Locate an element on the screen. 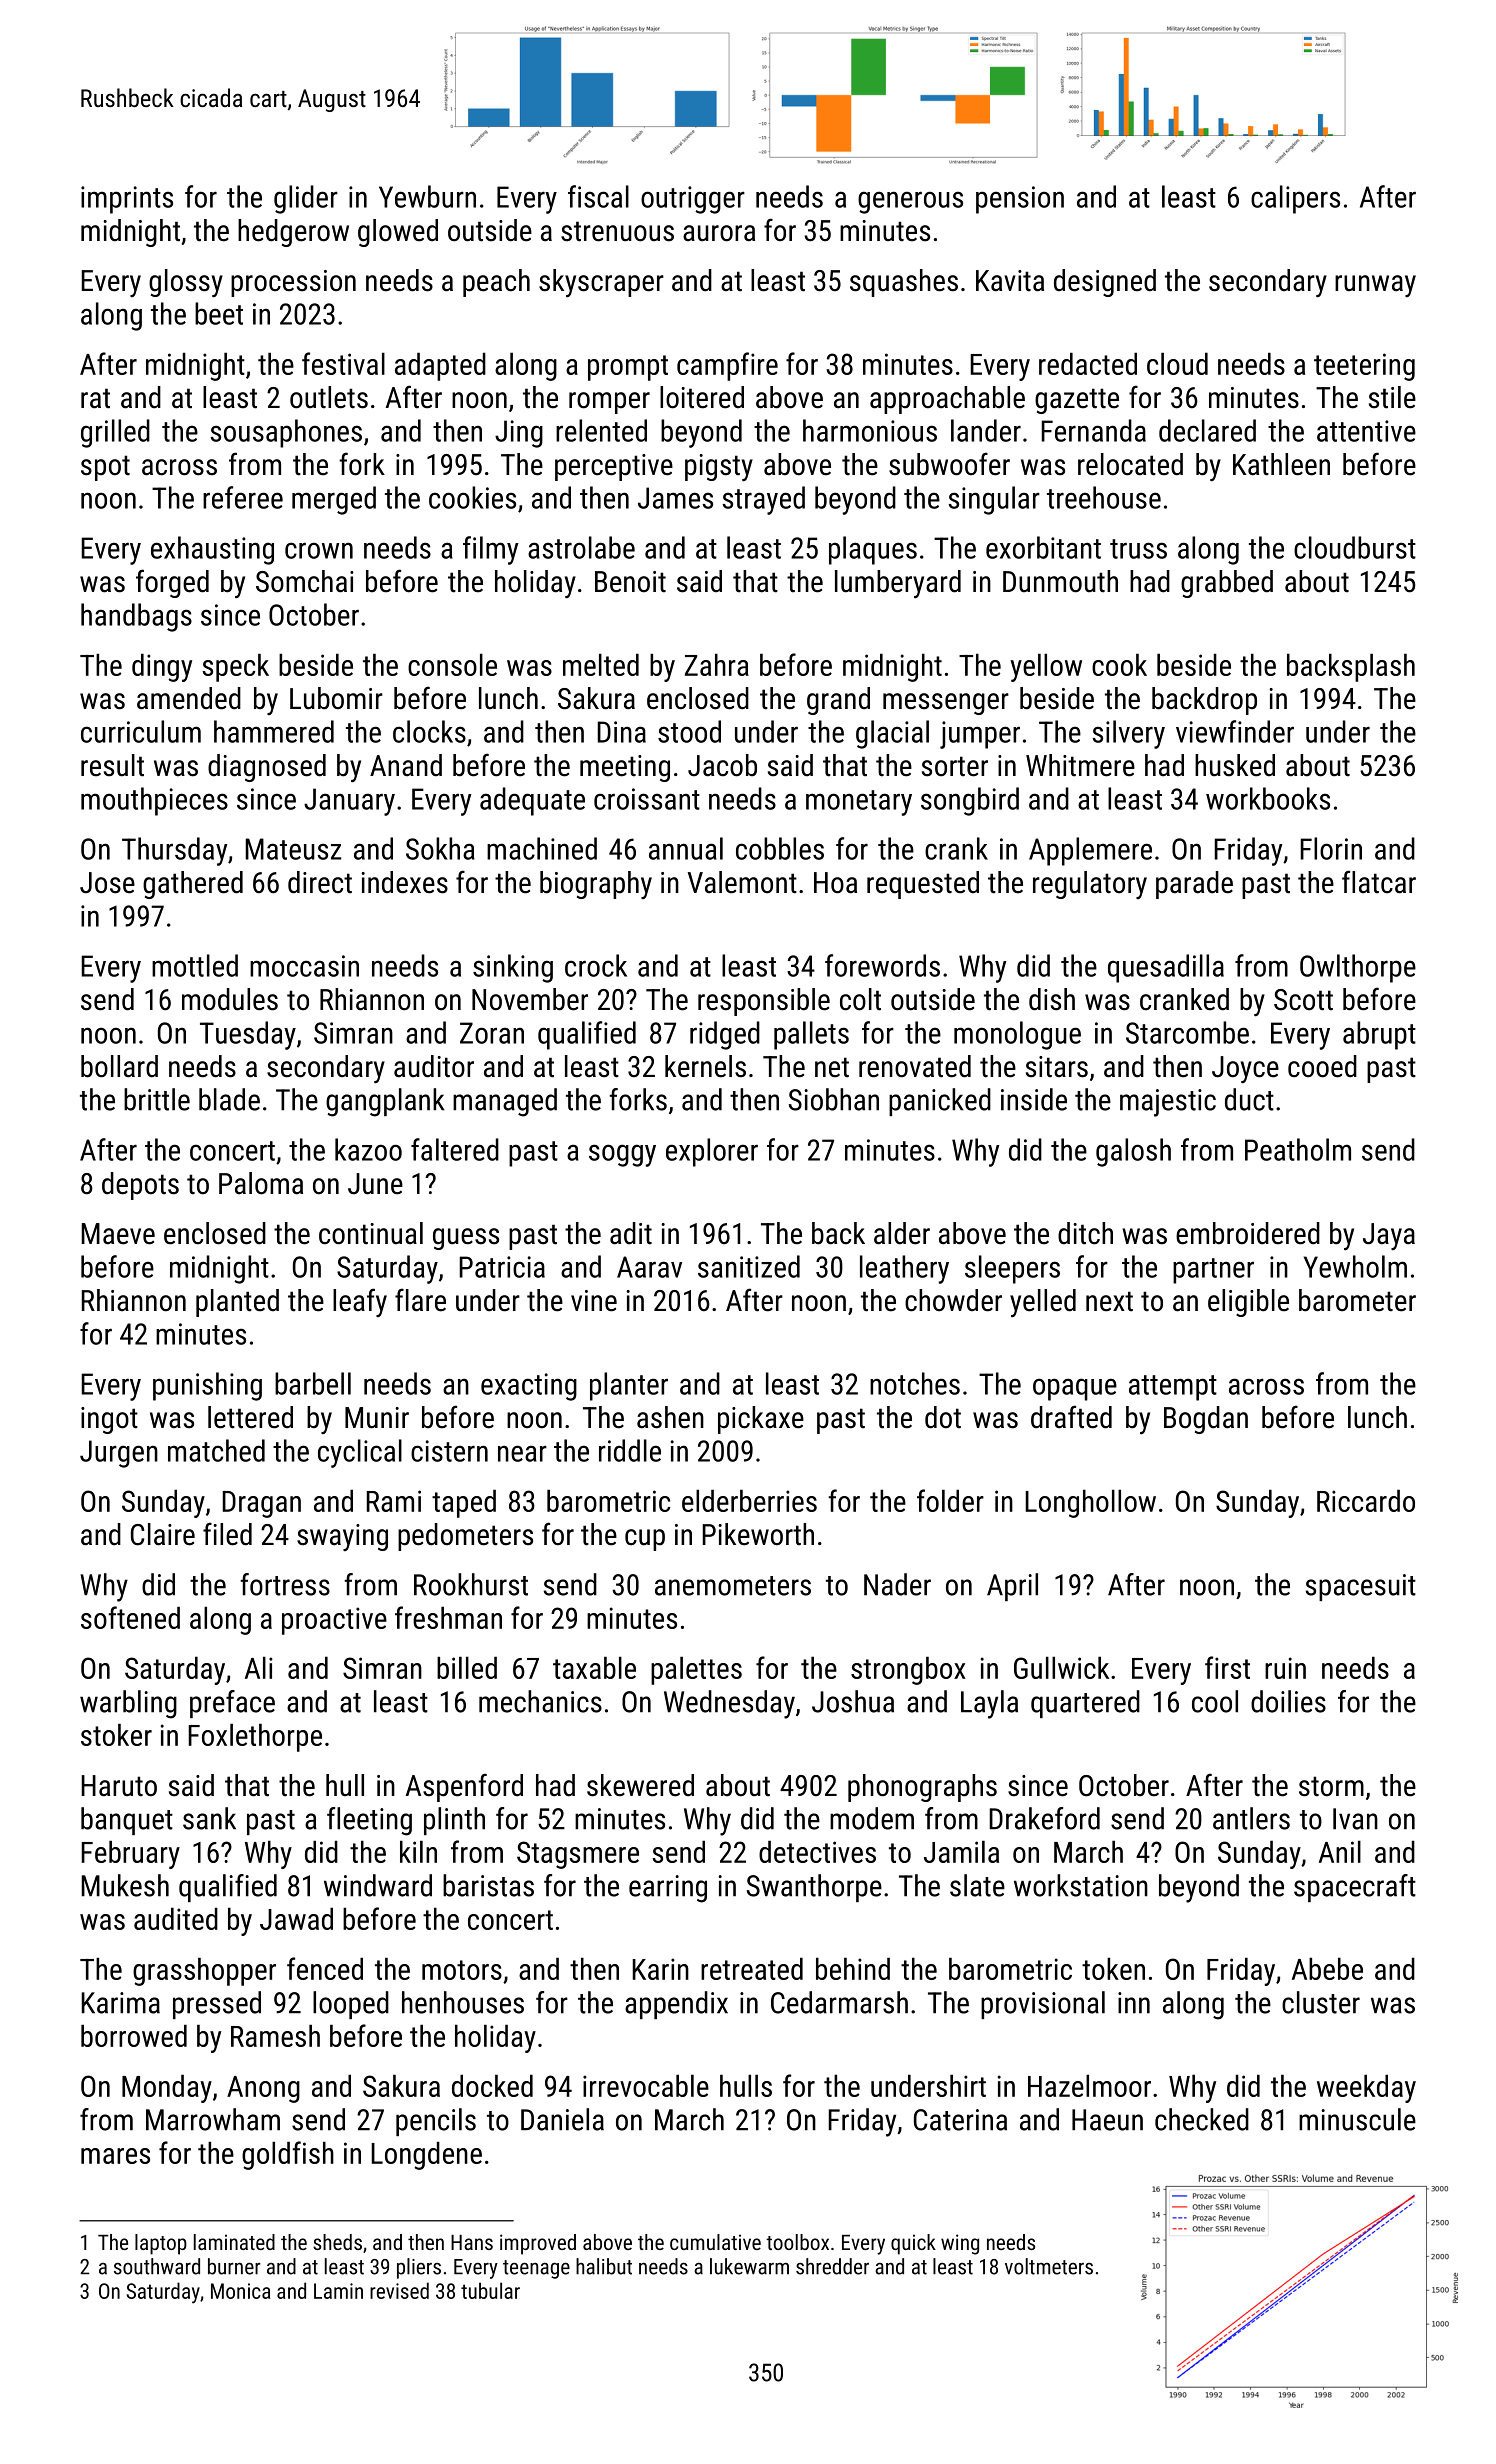 Image resolution: width=1496 pixels, height=2464 pixels. cyclical is located at coordinates (360, 1453).
